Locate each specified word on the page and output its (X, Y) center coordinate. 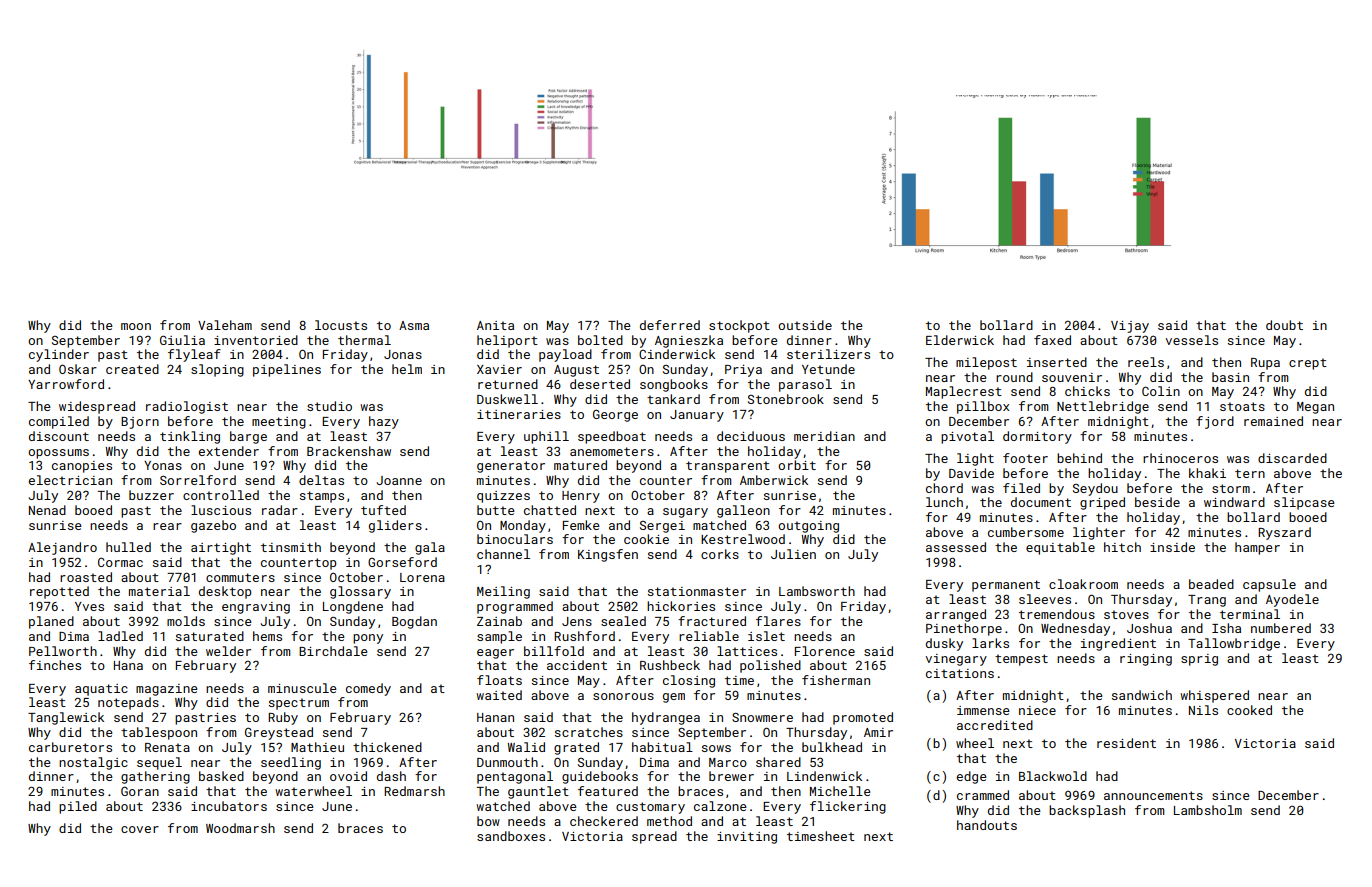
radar (280, 510)
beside (1157, 502)
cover (140, 829)
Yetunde (828, 369)
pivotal (967, 437)
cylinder (59, 355)
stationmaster (697, 591)
